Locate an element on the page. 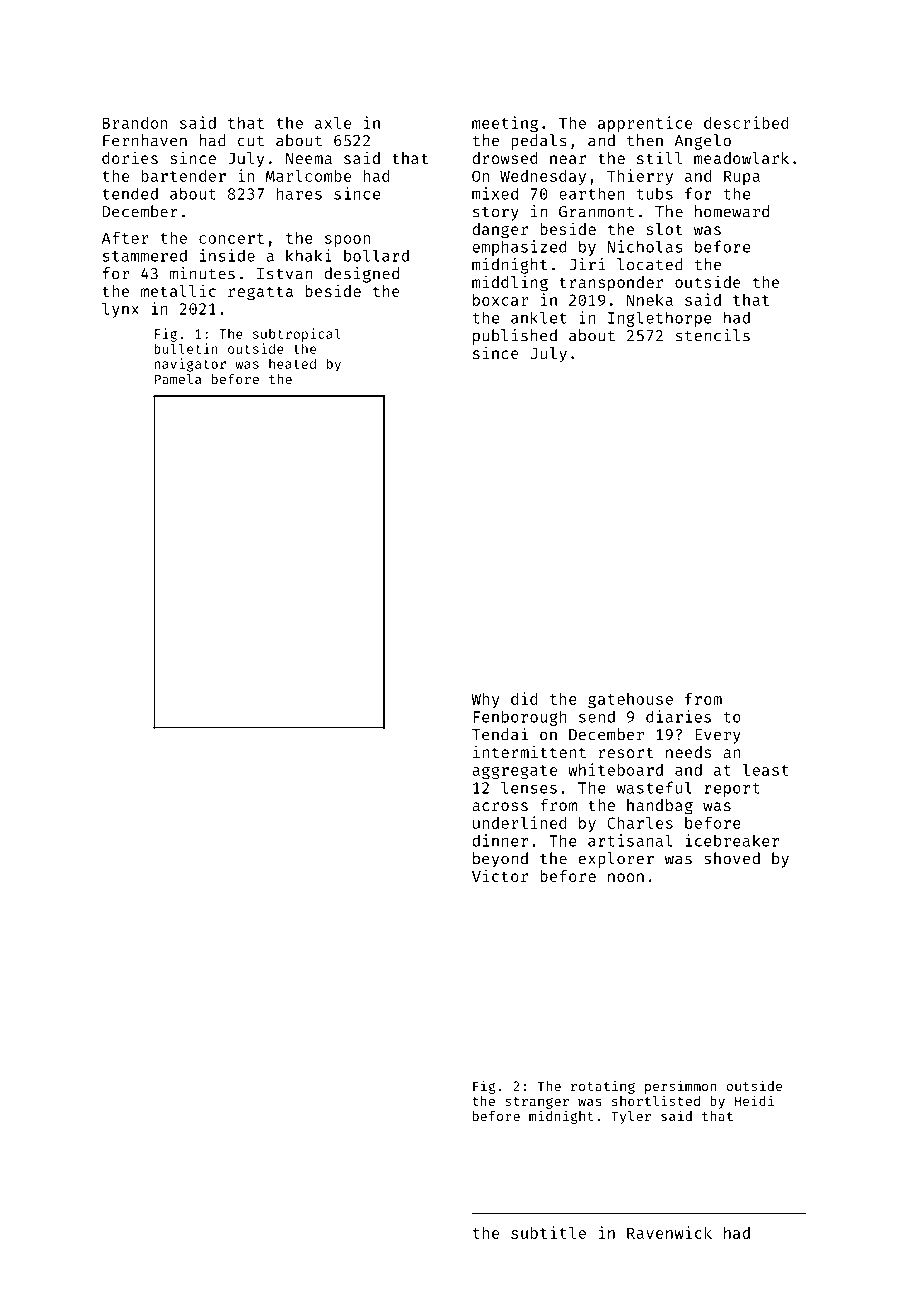 Image resolution: width=908 pixels, height=1316 pixels. Pamela is located at coordinates (178, 379).
